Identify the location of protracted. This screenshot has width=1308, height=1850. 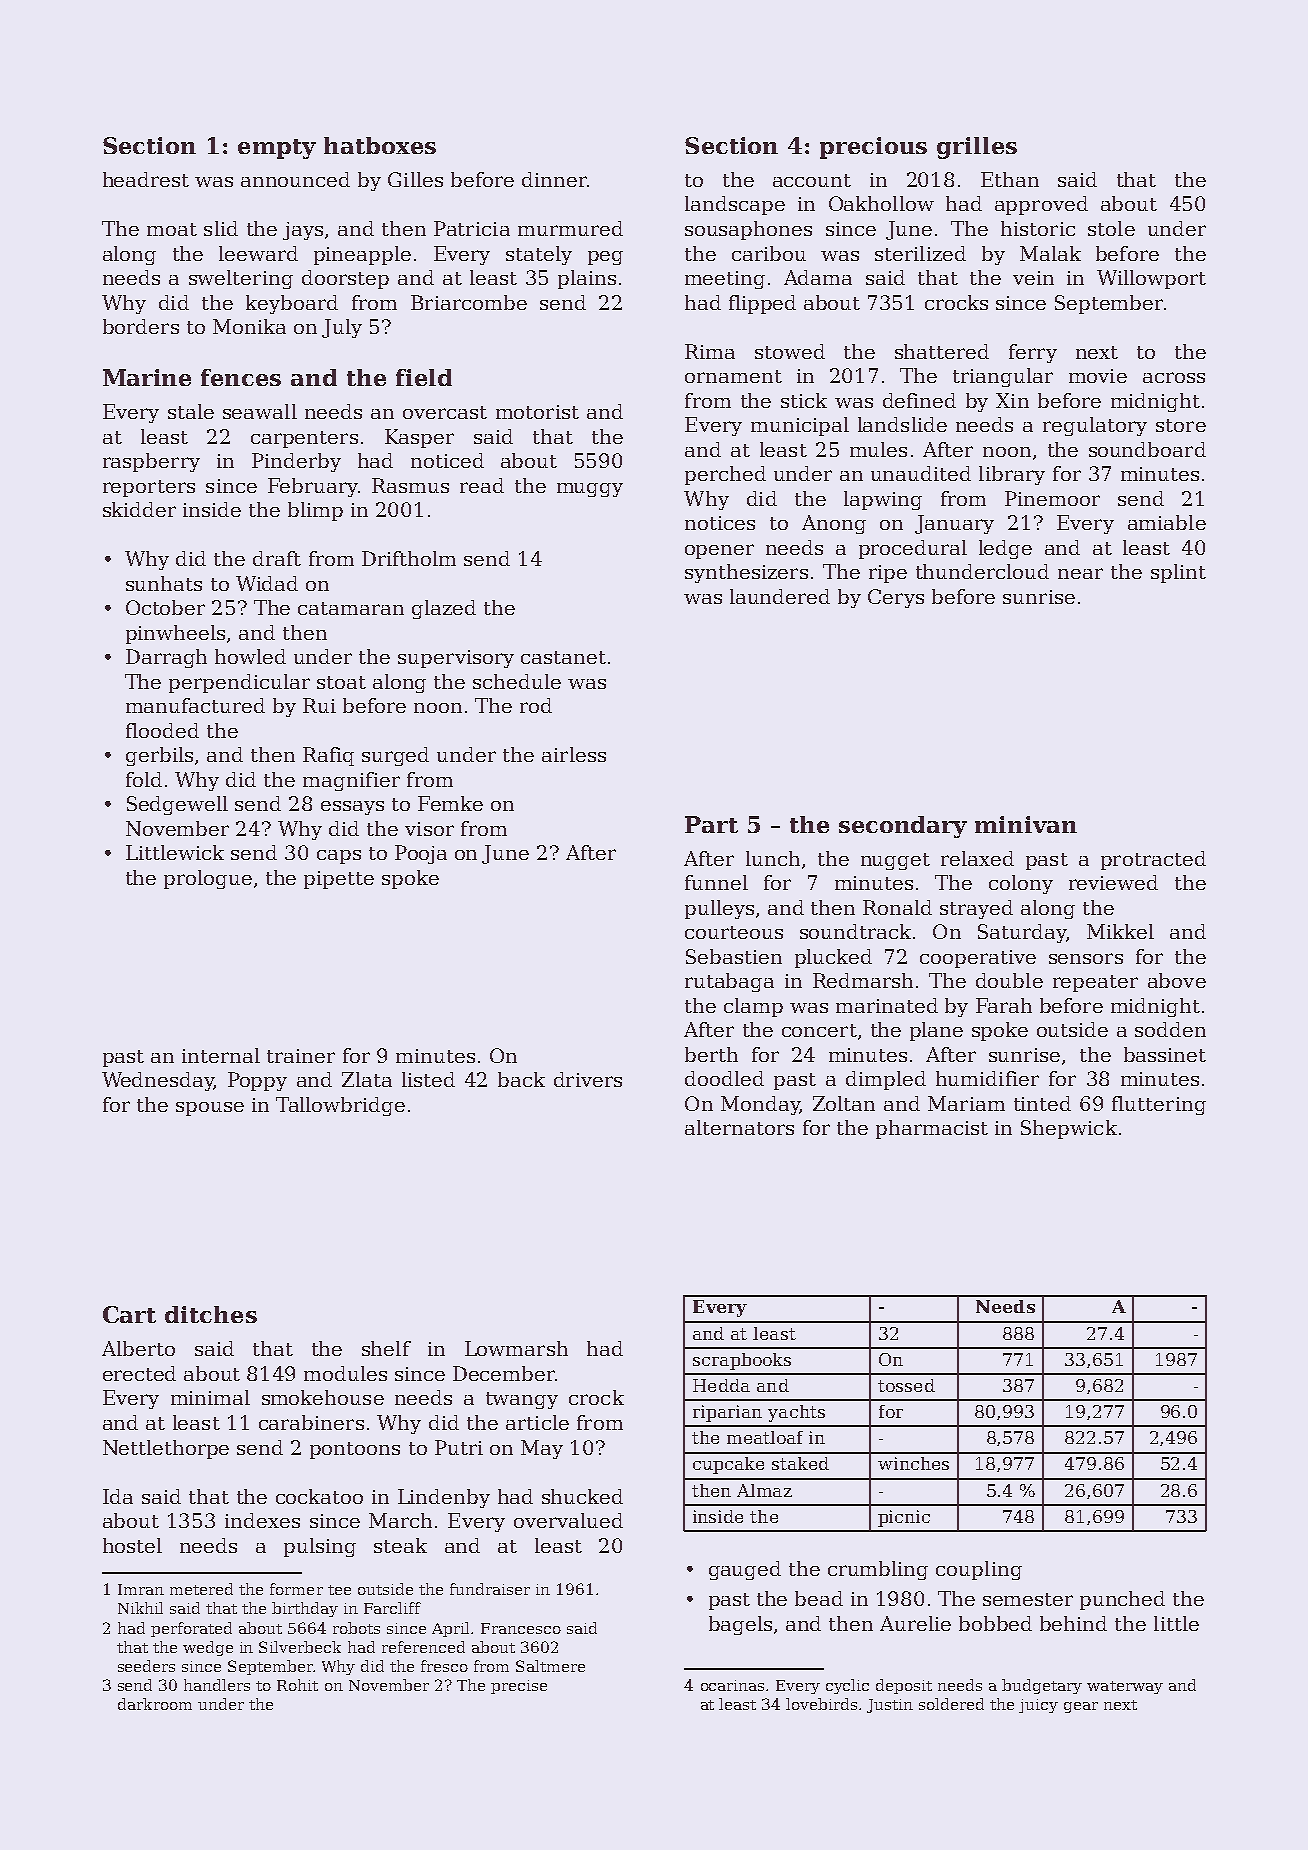
(1153, 860).
